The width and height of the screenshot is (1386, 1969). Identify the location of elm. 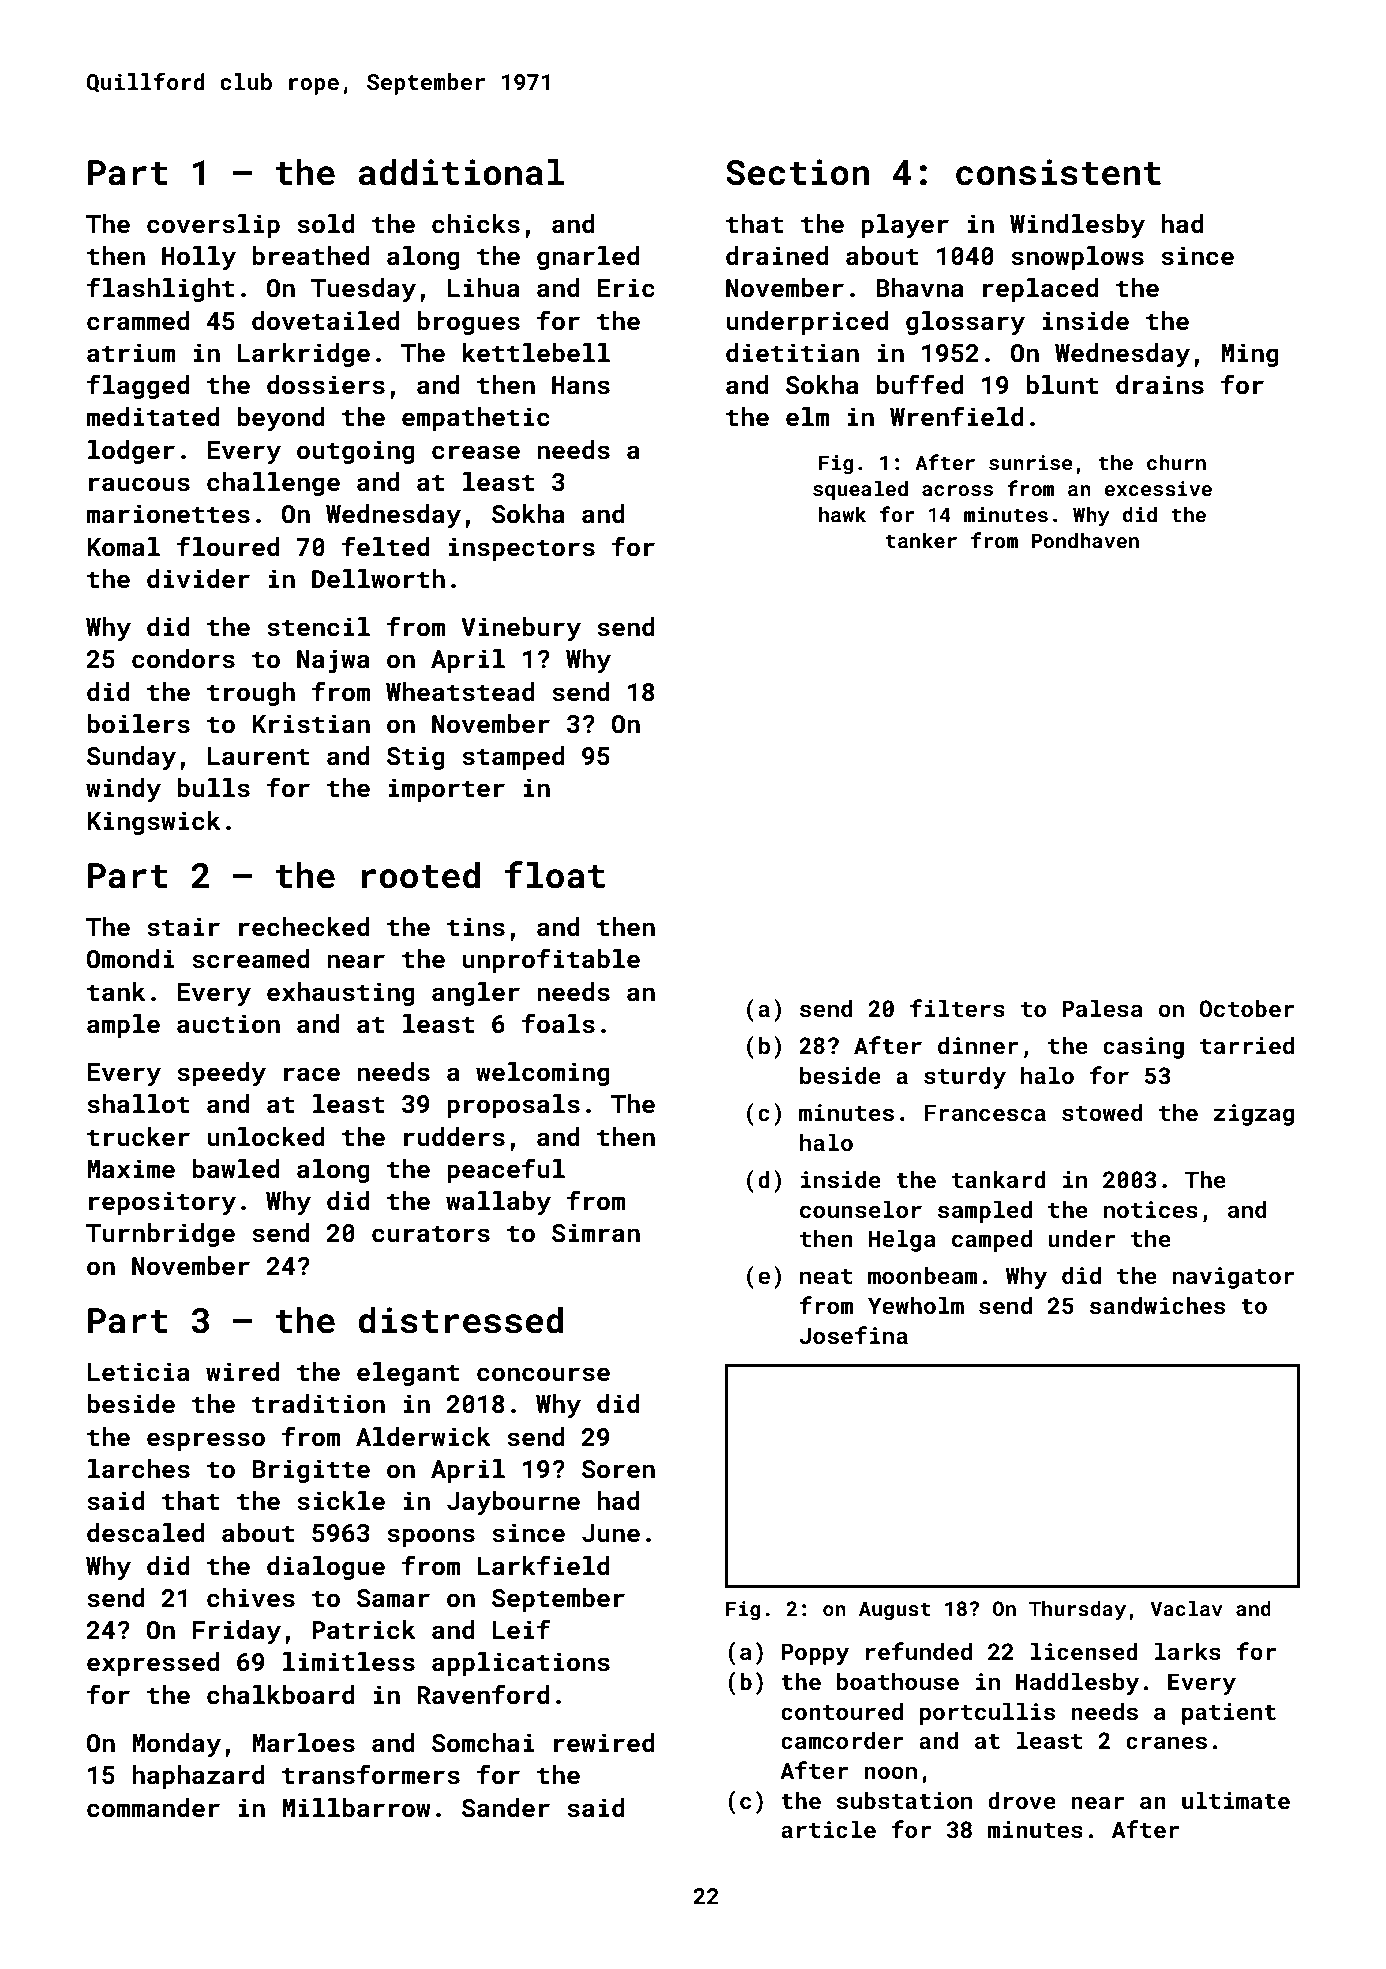
(807, 416).
